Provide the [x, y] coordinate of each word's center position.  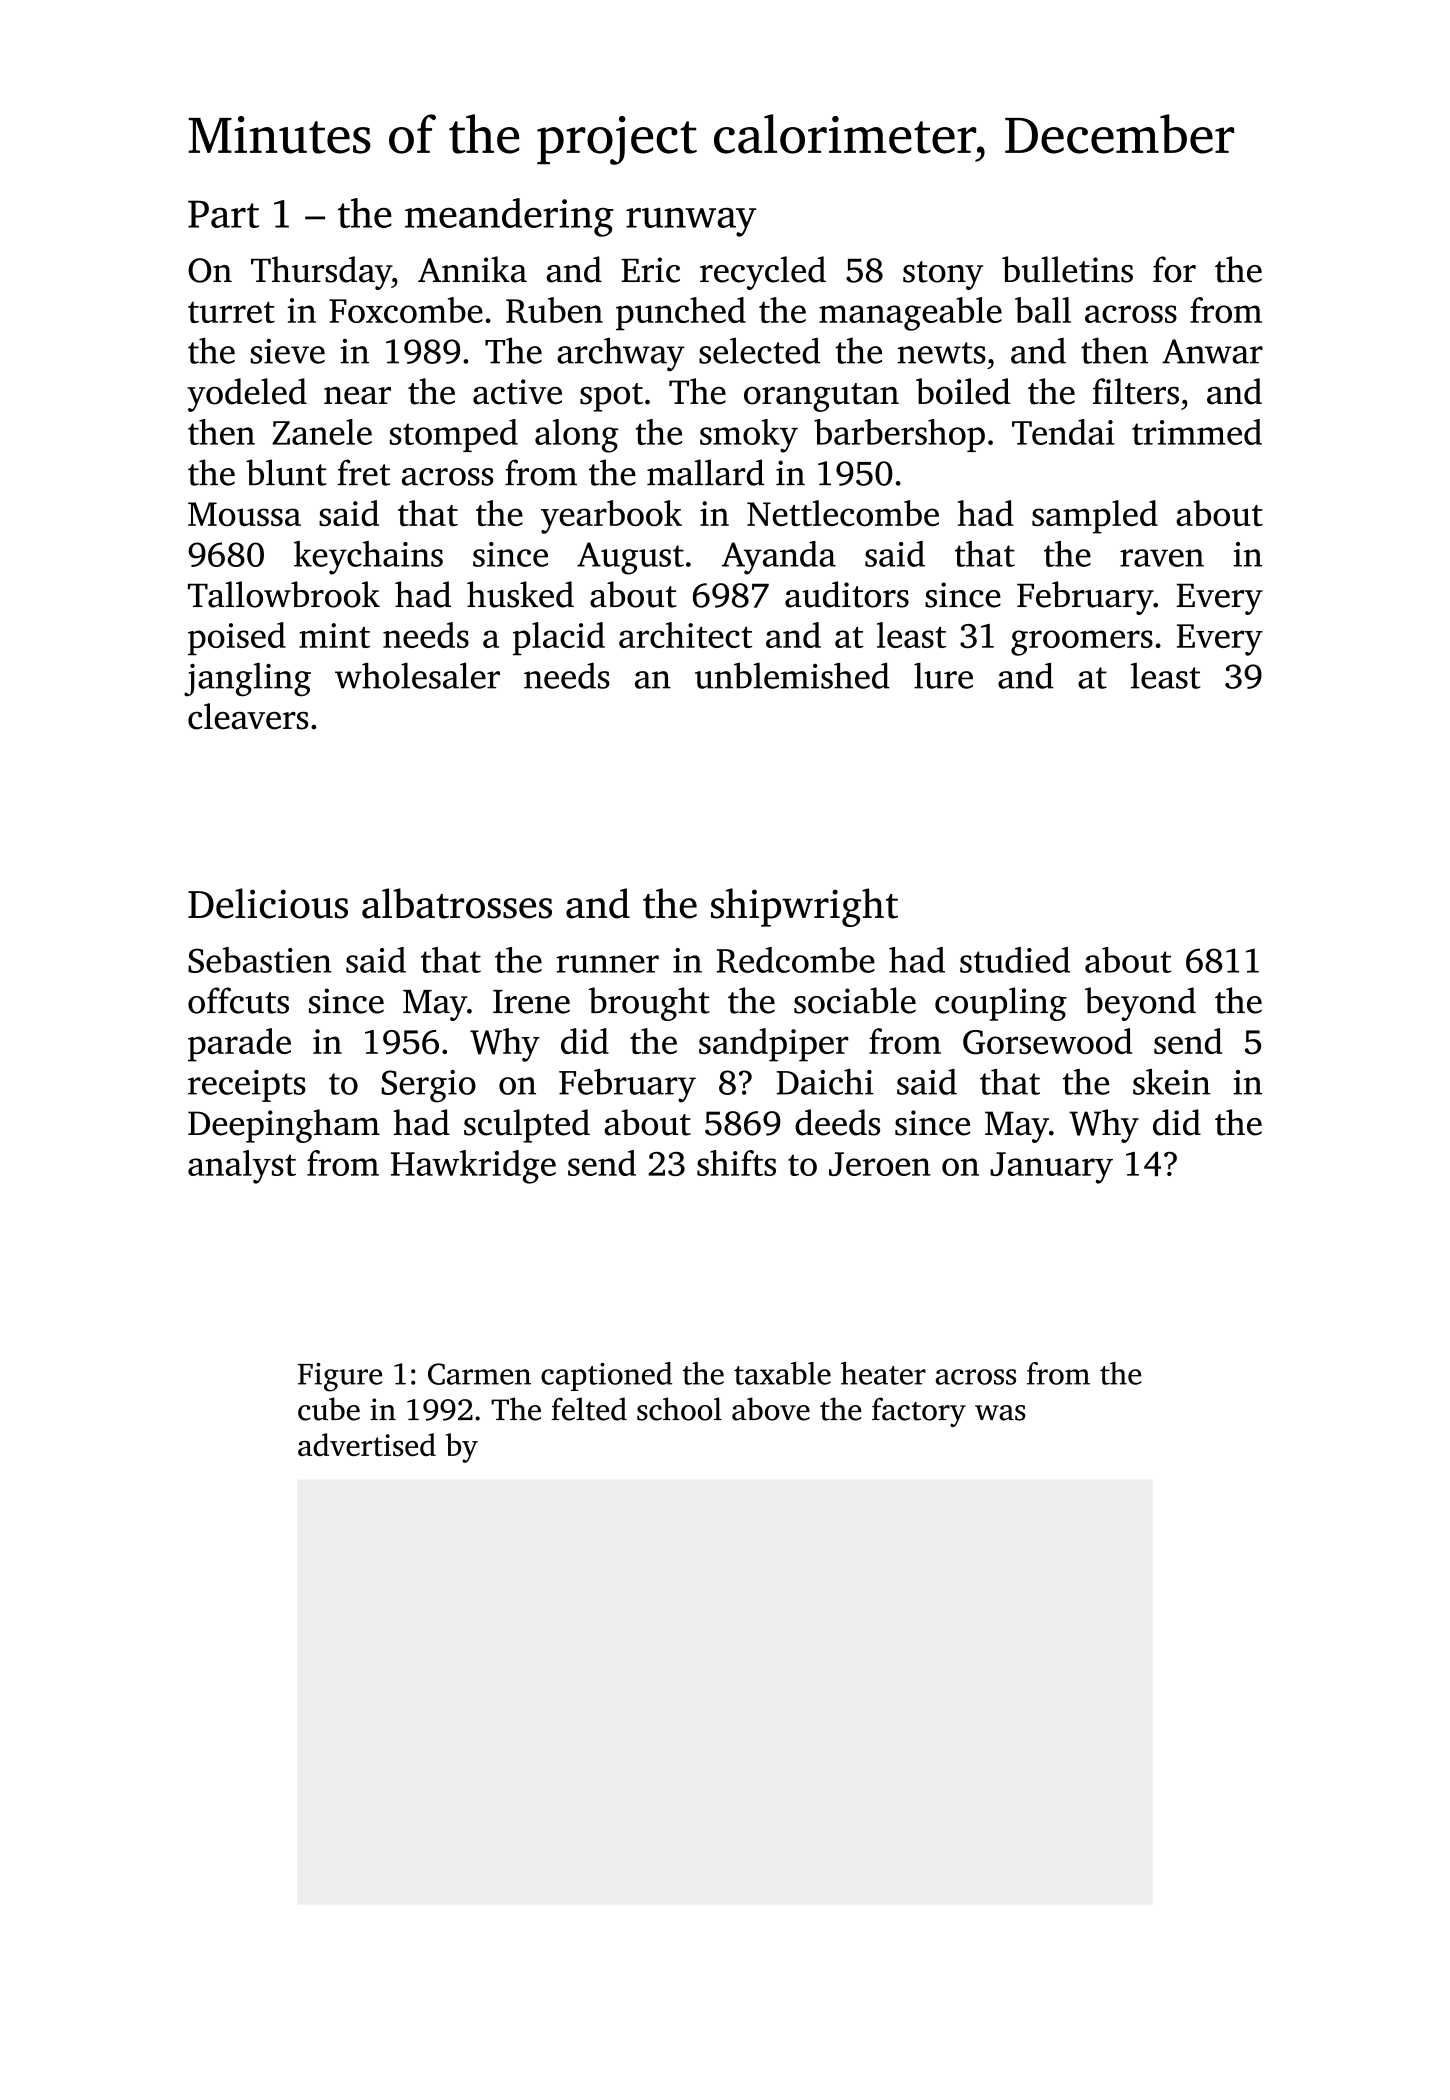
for [1174, 269]
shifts [736, 1163]
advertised [367, 1444]
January [1051, 1168]
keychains [368, 558]
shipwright [804, 907]
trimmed [1197, 432]
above [771, 1409]
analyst [242, 1167]
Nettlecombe [843, 513]
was [1000, 1413]
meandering [509, 217]
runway [691, 222]
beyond [1140, 1004]
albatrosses [457, 903]
